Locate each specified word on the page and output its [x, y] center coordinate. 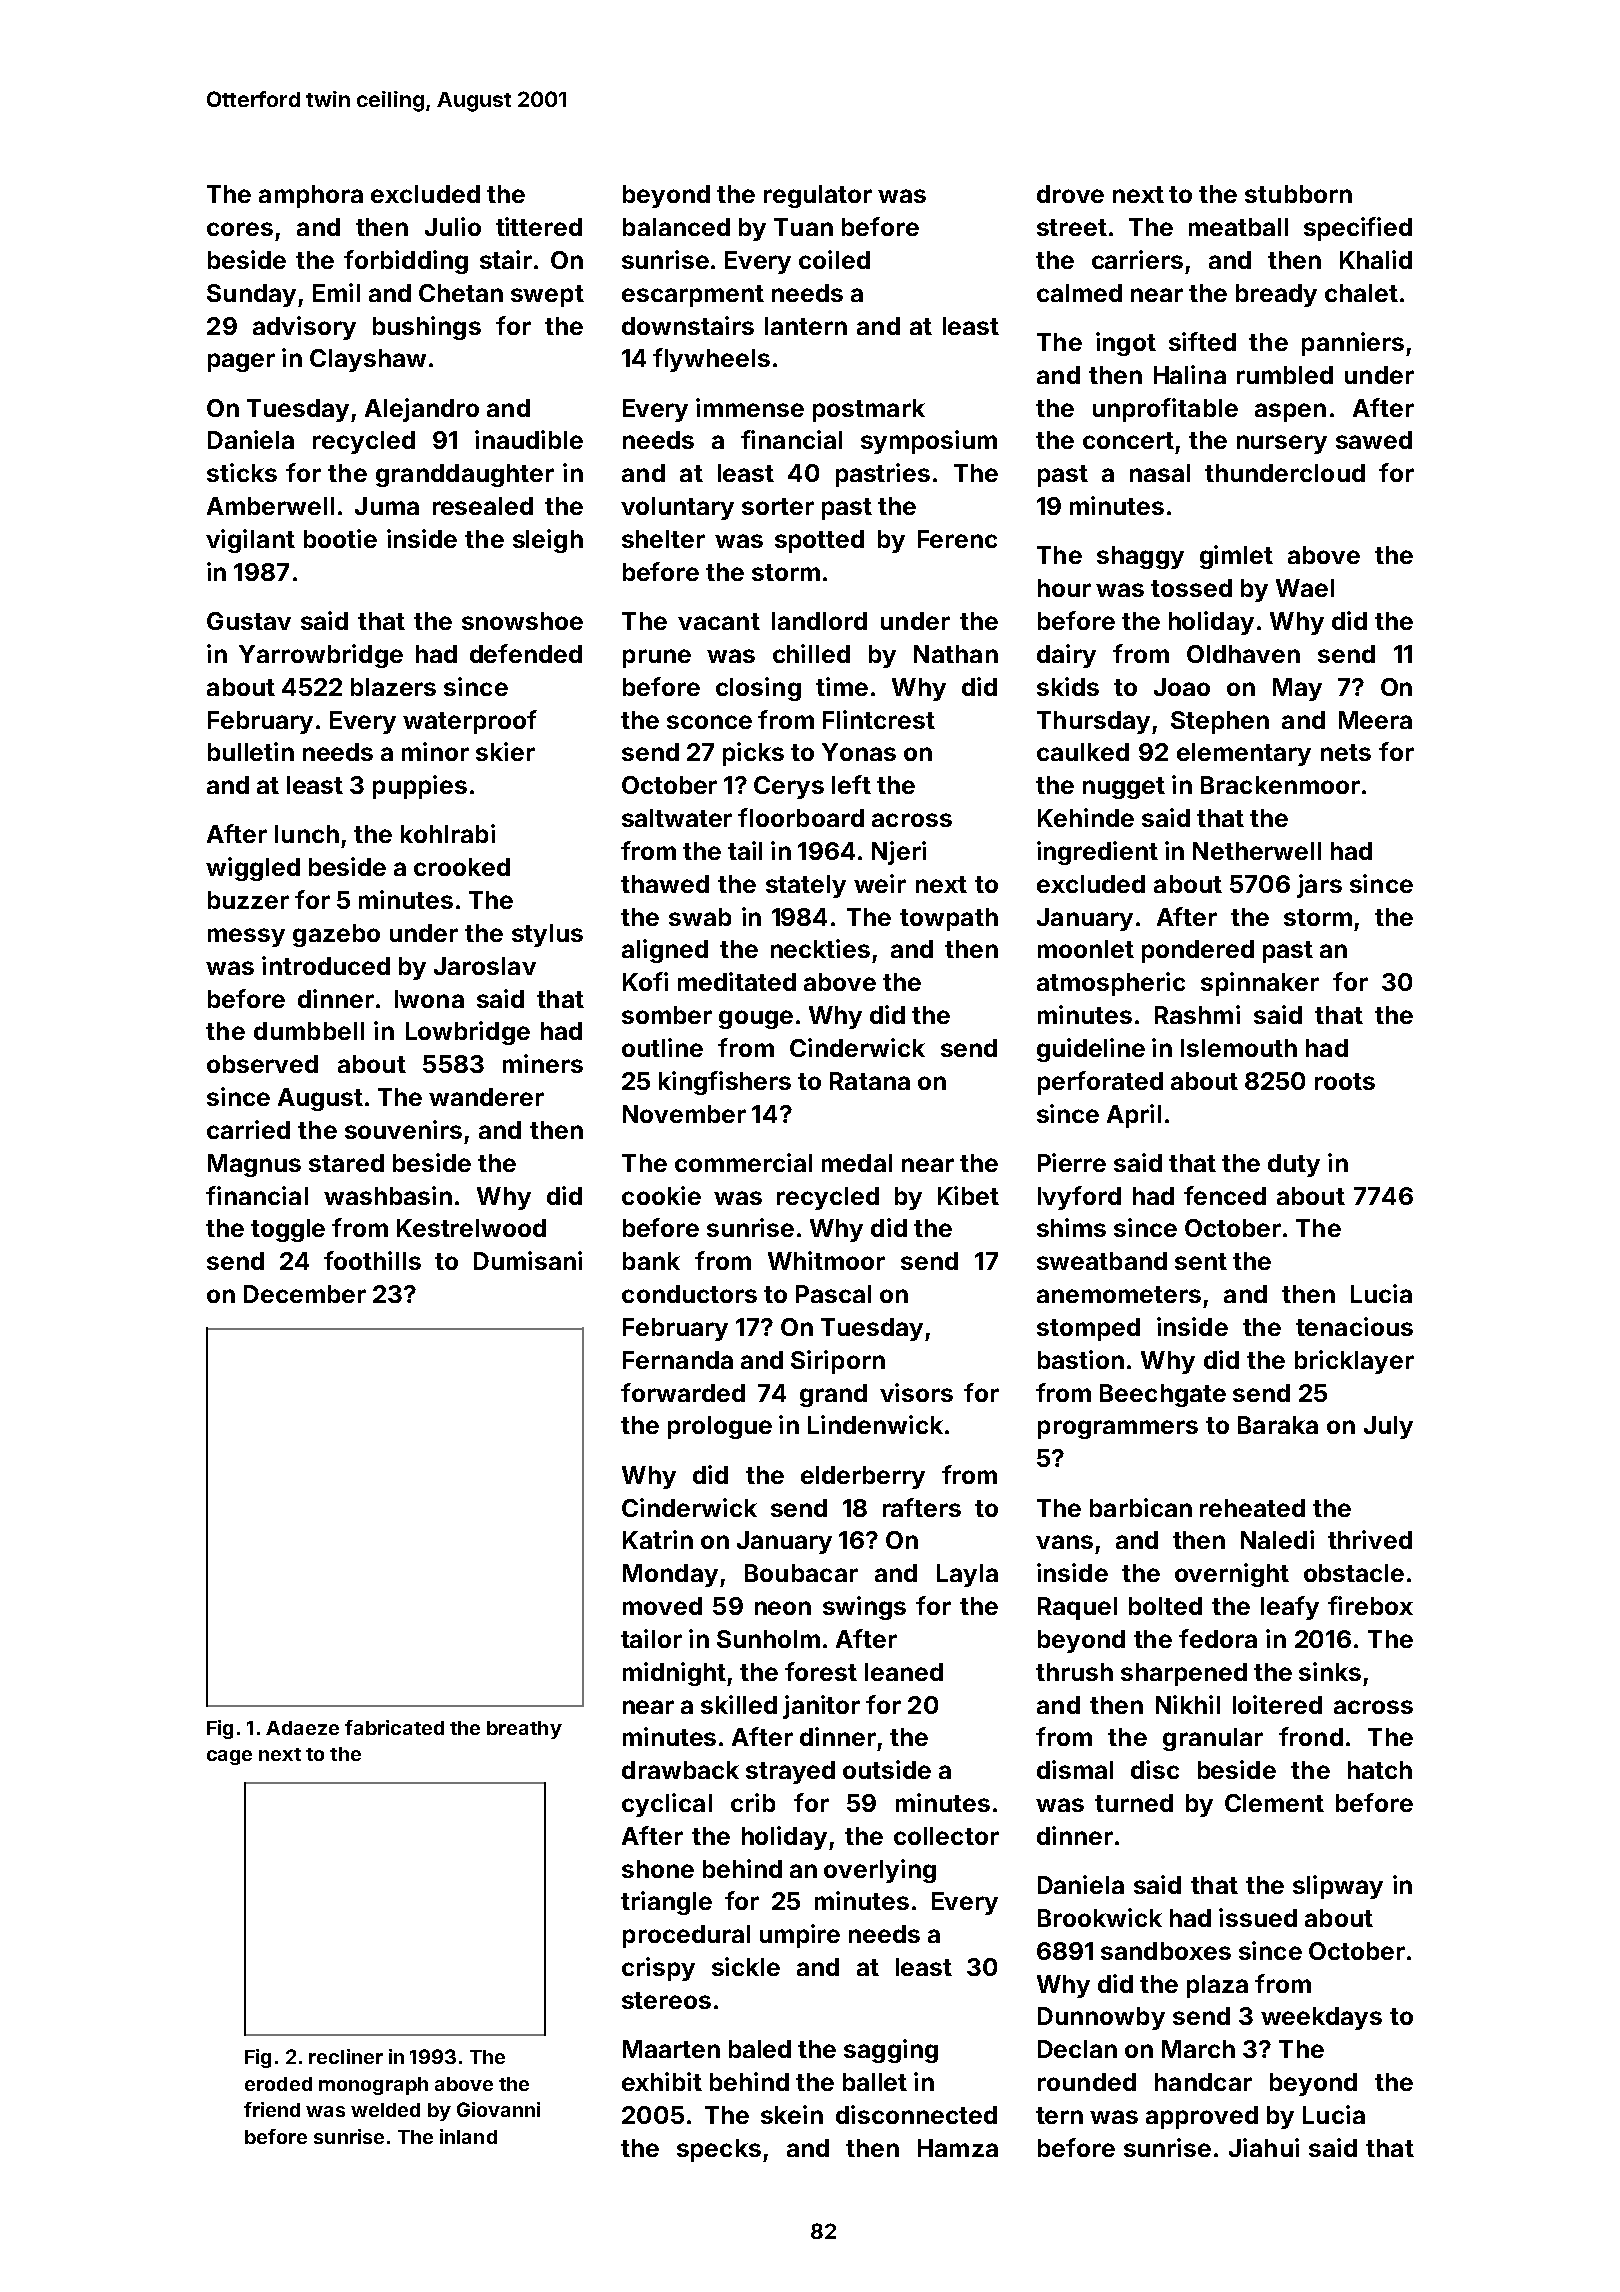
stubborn [1298, 194]
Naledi [1277, 1539]
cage [229, 1757]
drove [1070, 194]
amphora [311, 196]
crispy [658, 1969]
